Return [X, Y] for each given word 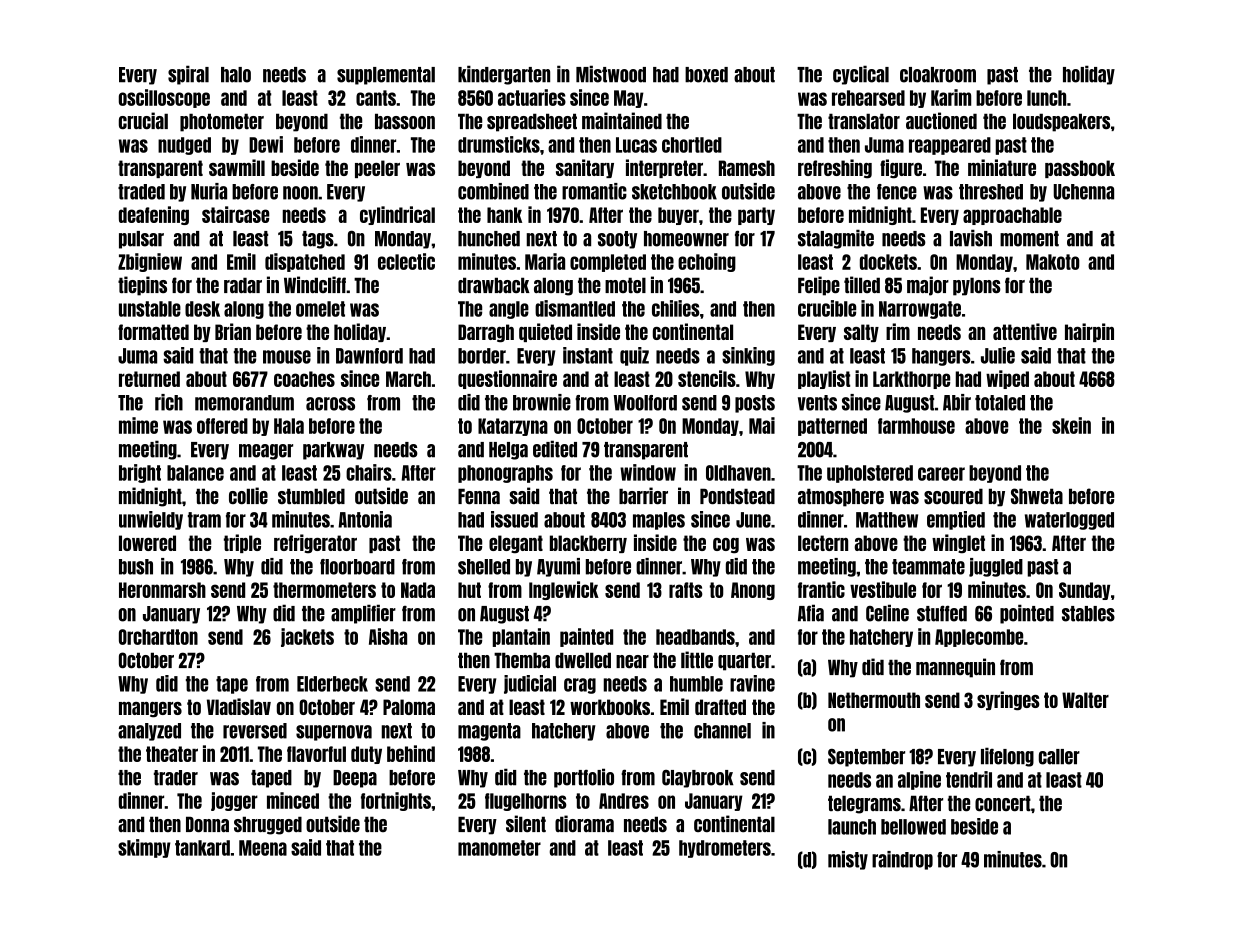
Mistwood [611, 74]
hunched [489, 239]
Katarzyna [513, 427]
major [928, 286]
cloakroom [938, 75]
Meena [263, 848]
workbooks [610, 707]
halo [236, 75]
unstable [150, 309]
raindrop [902, 860]
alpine [919, 780]
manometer [499, 848]
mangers [150, 710]
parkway [333, 451]
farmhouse [916, 426]
